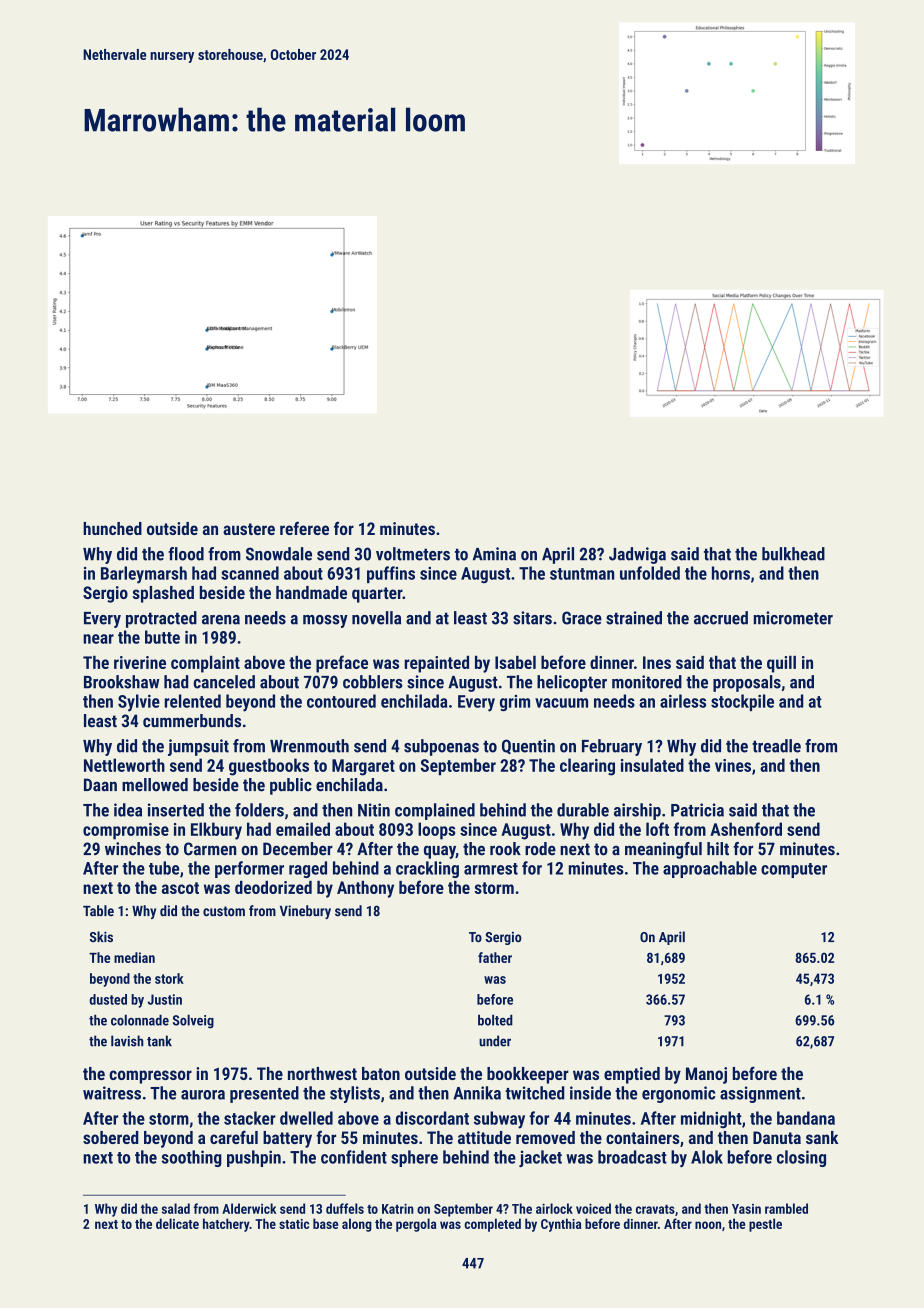 Image resolution: width=924 pixels, height=1308 pixels. What do you see at coordinates (249, 529) in the page?
I see `austere` at bounding box center [249, 529].
